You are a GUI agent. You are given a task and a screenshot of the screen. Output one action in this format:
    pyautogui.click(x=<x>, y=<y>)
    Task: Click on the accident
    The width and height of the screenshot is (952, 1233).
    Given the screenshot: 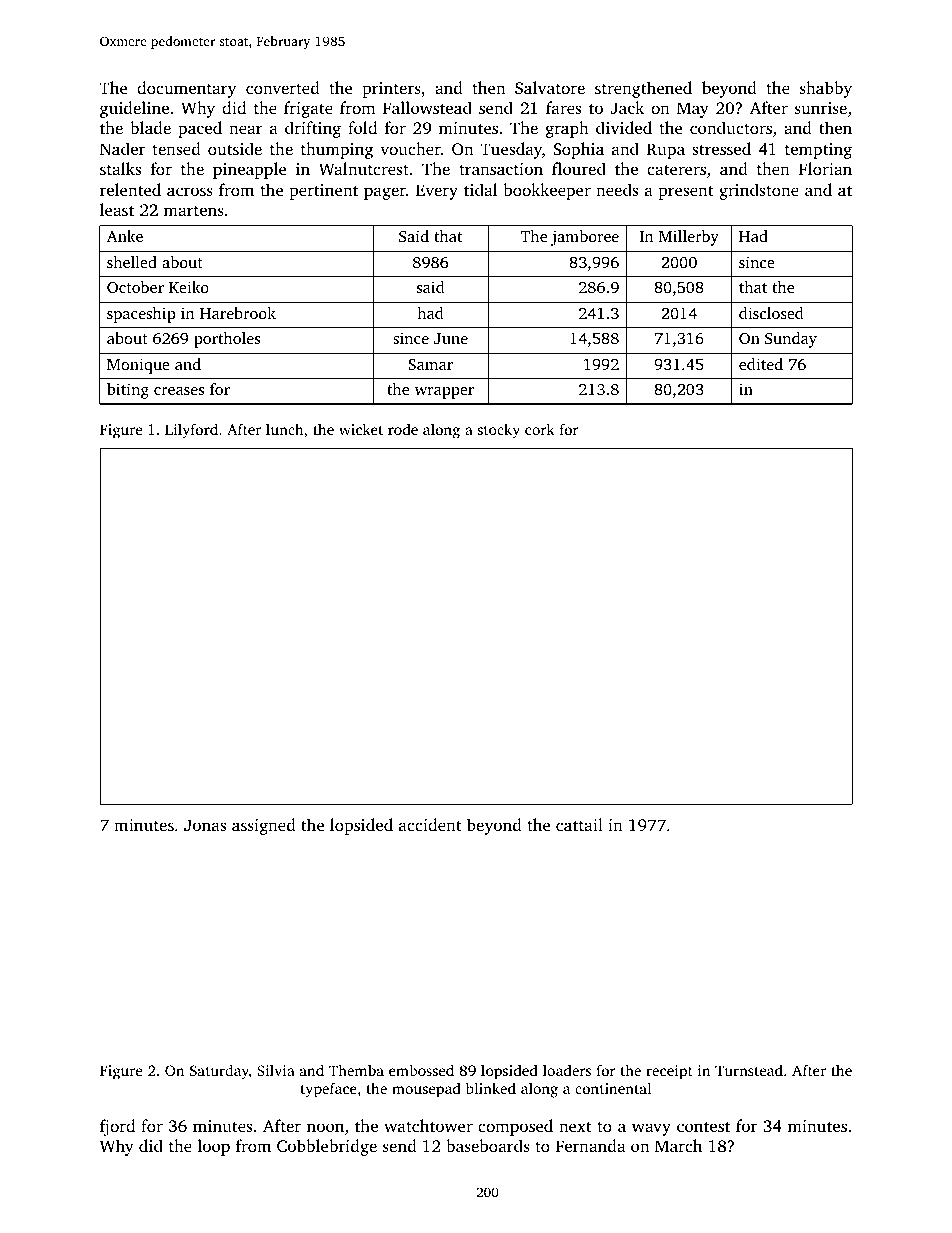 What is the action you would take?
    pyautogui.click(x=430, y=824)
